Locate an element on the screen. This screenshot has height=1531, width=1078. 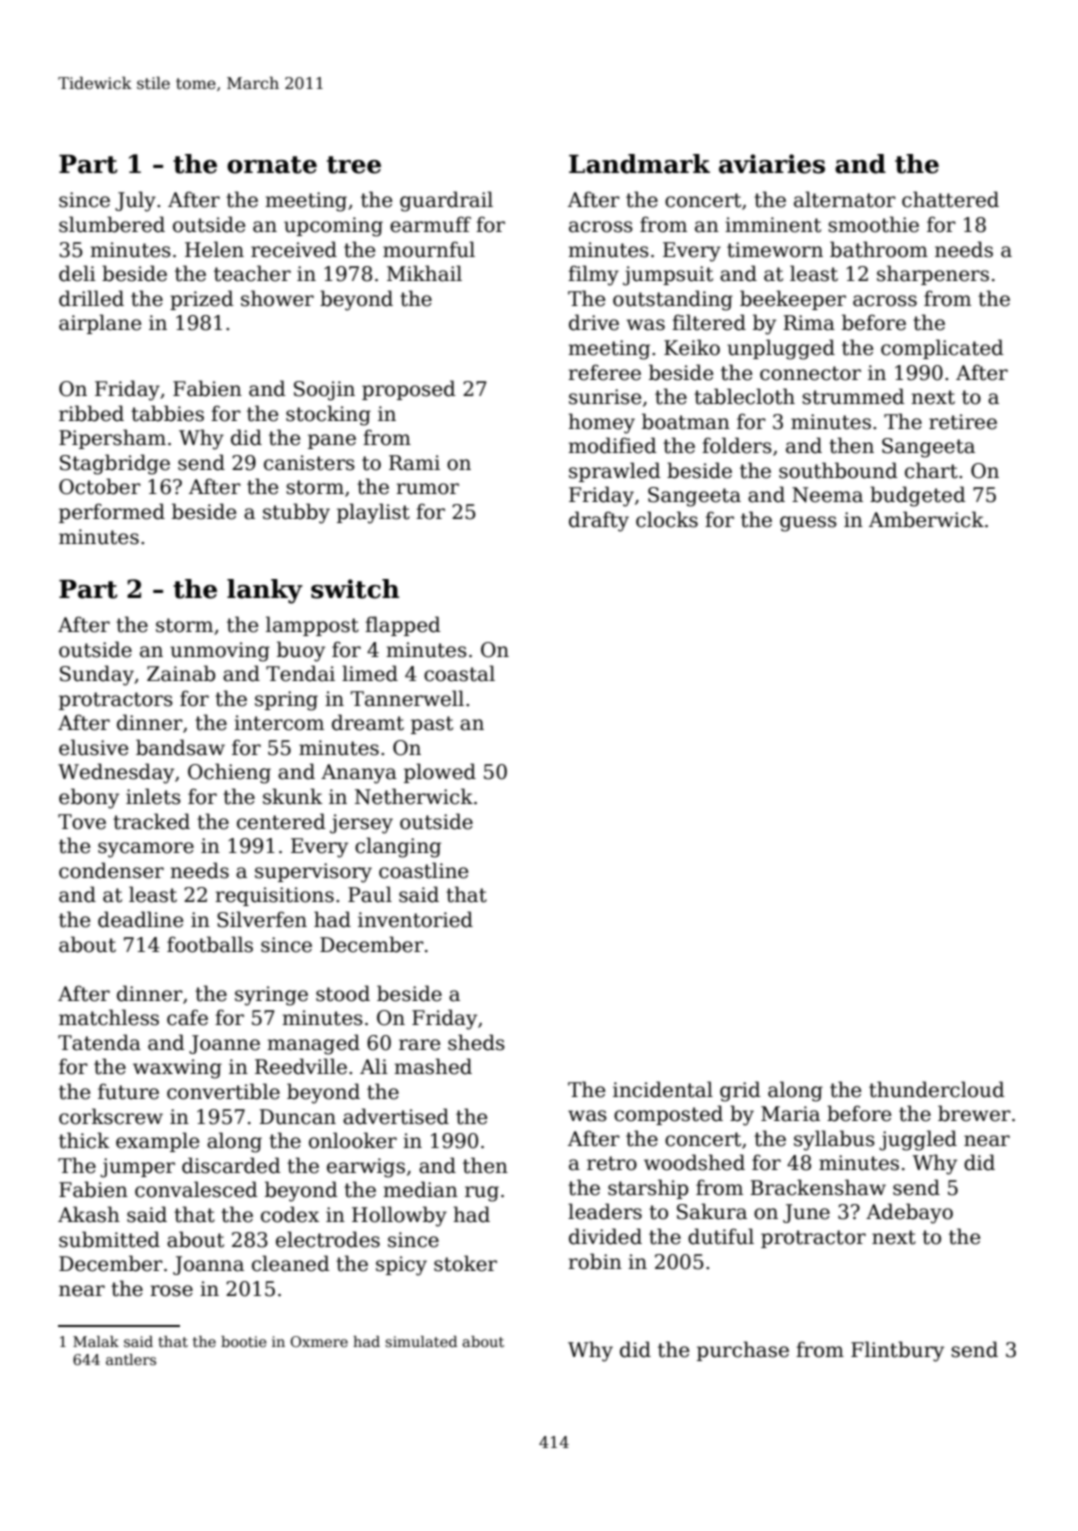
plowed is located at coordinates (440, 773).
